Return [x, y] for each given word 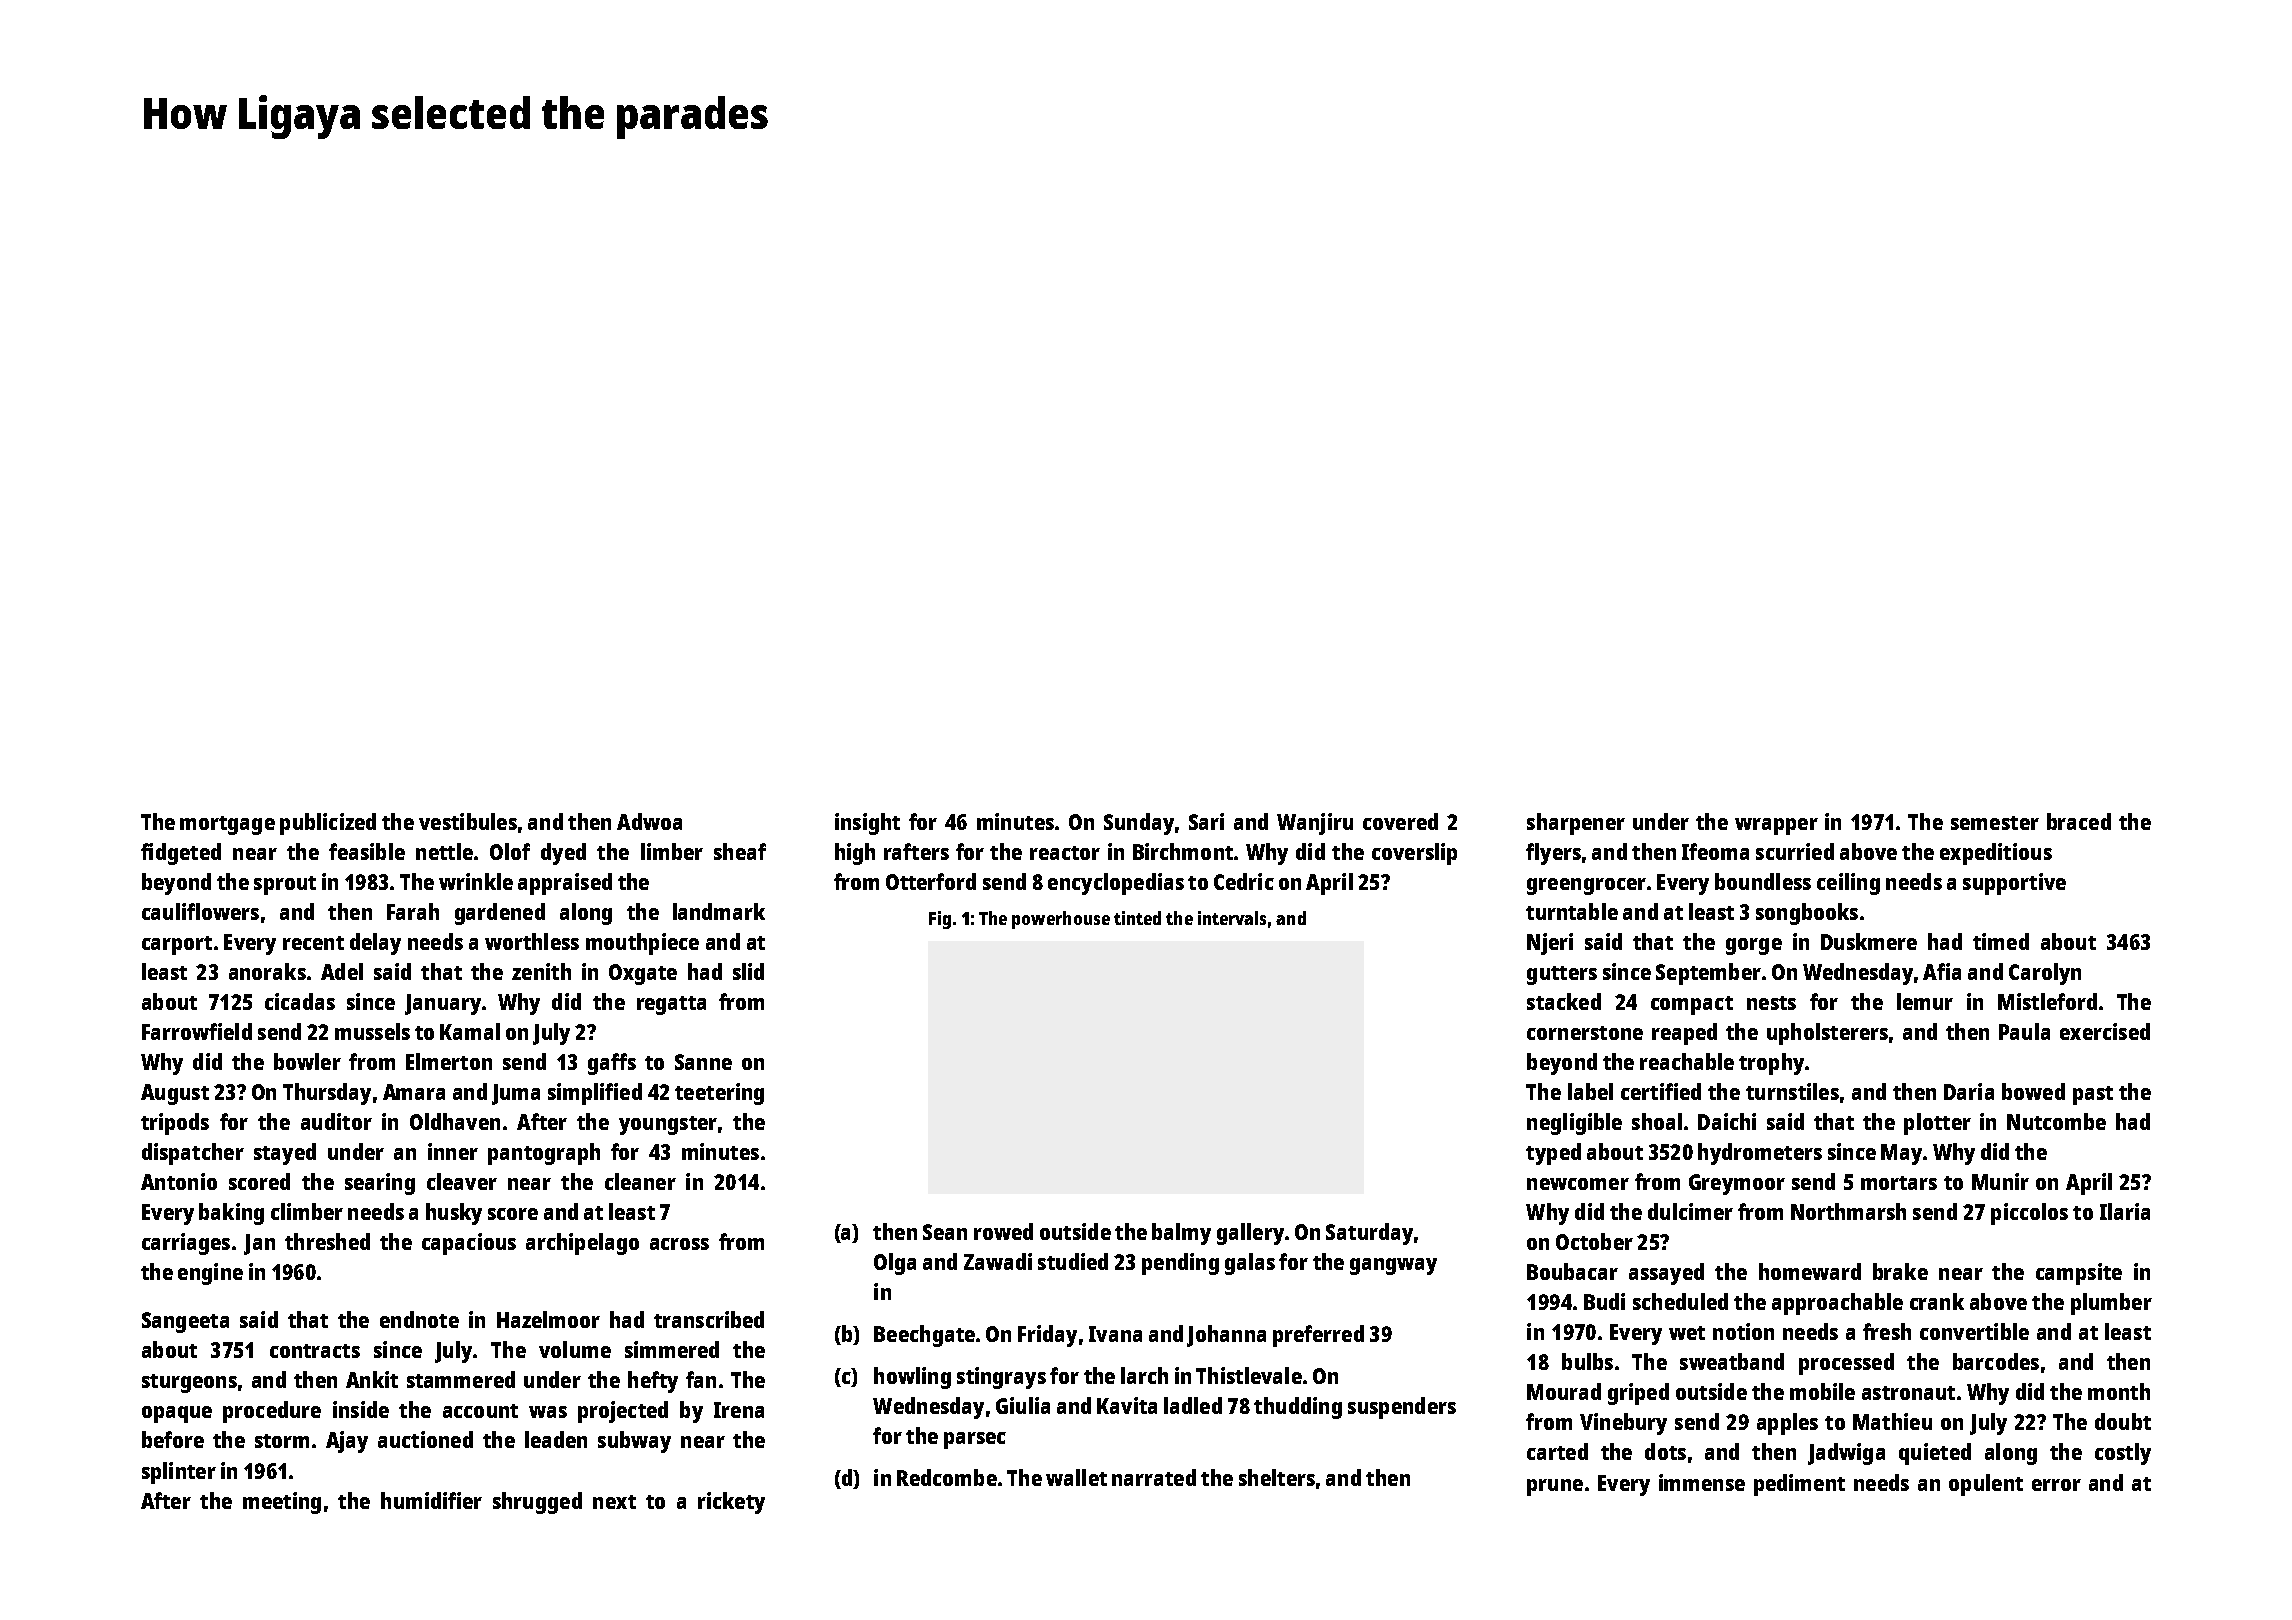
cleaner [640, 1181]
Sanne [703, 1062]
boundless [1763, 881]
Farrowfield [197, 1031]
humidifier [431, 1500]
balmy [1181, 1234]
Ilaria [2125, 1211]
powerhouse [1061, 920]
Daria [1969, 1091]
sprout [285, 885]
